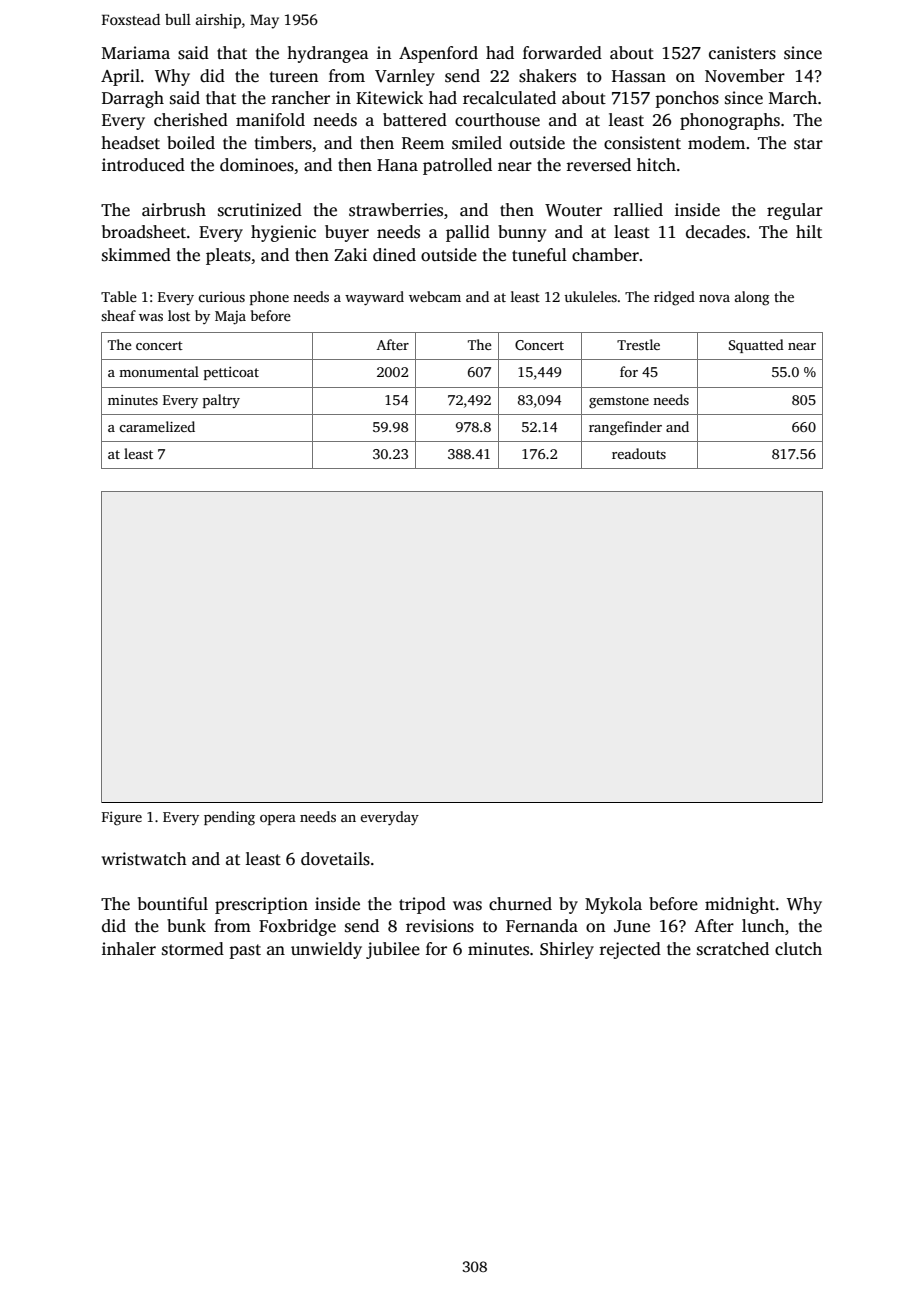 The width and height of the document is (924, 1308). What do you see at coordinates (438, 54) in the document?
I see `Aspenford` at bounding box center [438, 54].
